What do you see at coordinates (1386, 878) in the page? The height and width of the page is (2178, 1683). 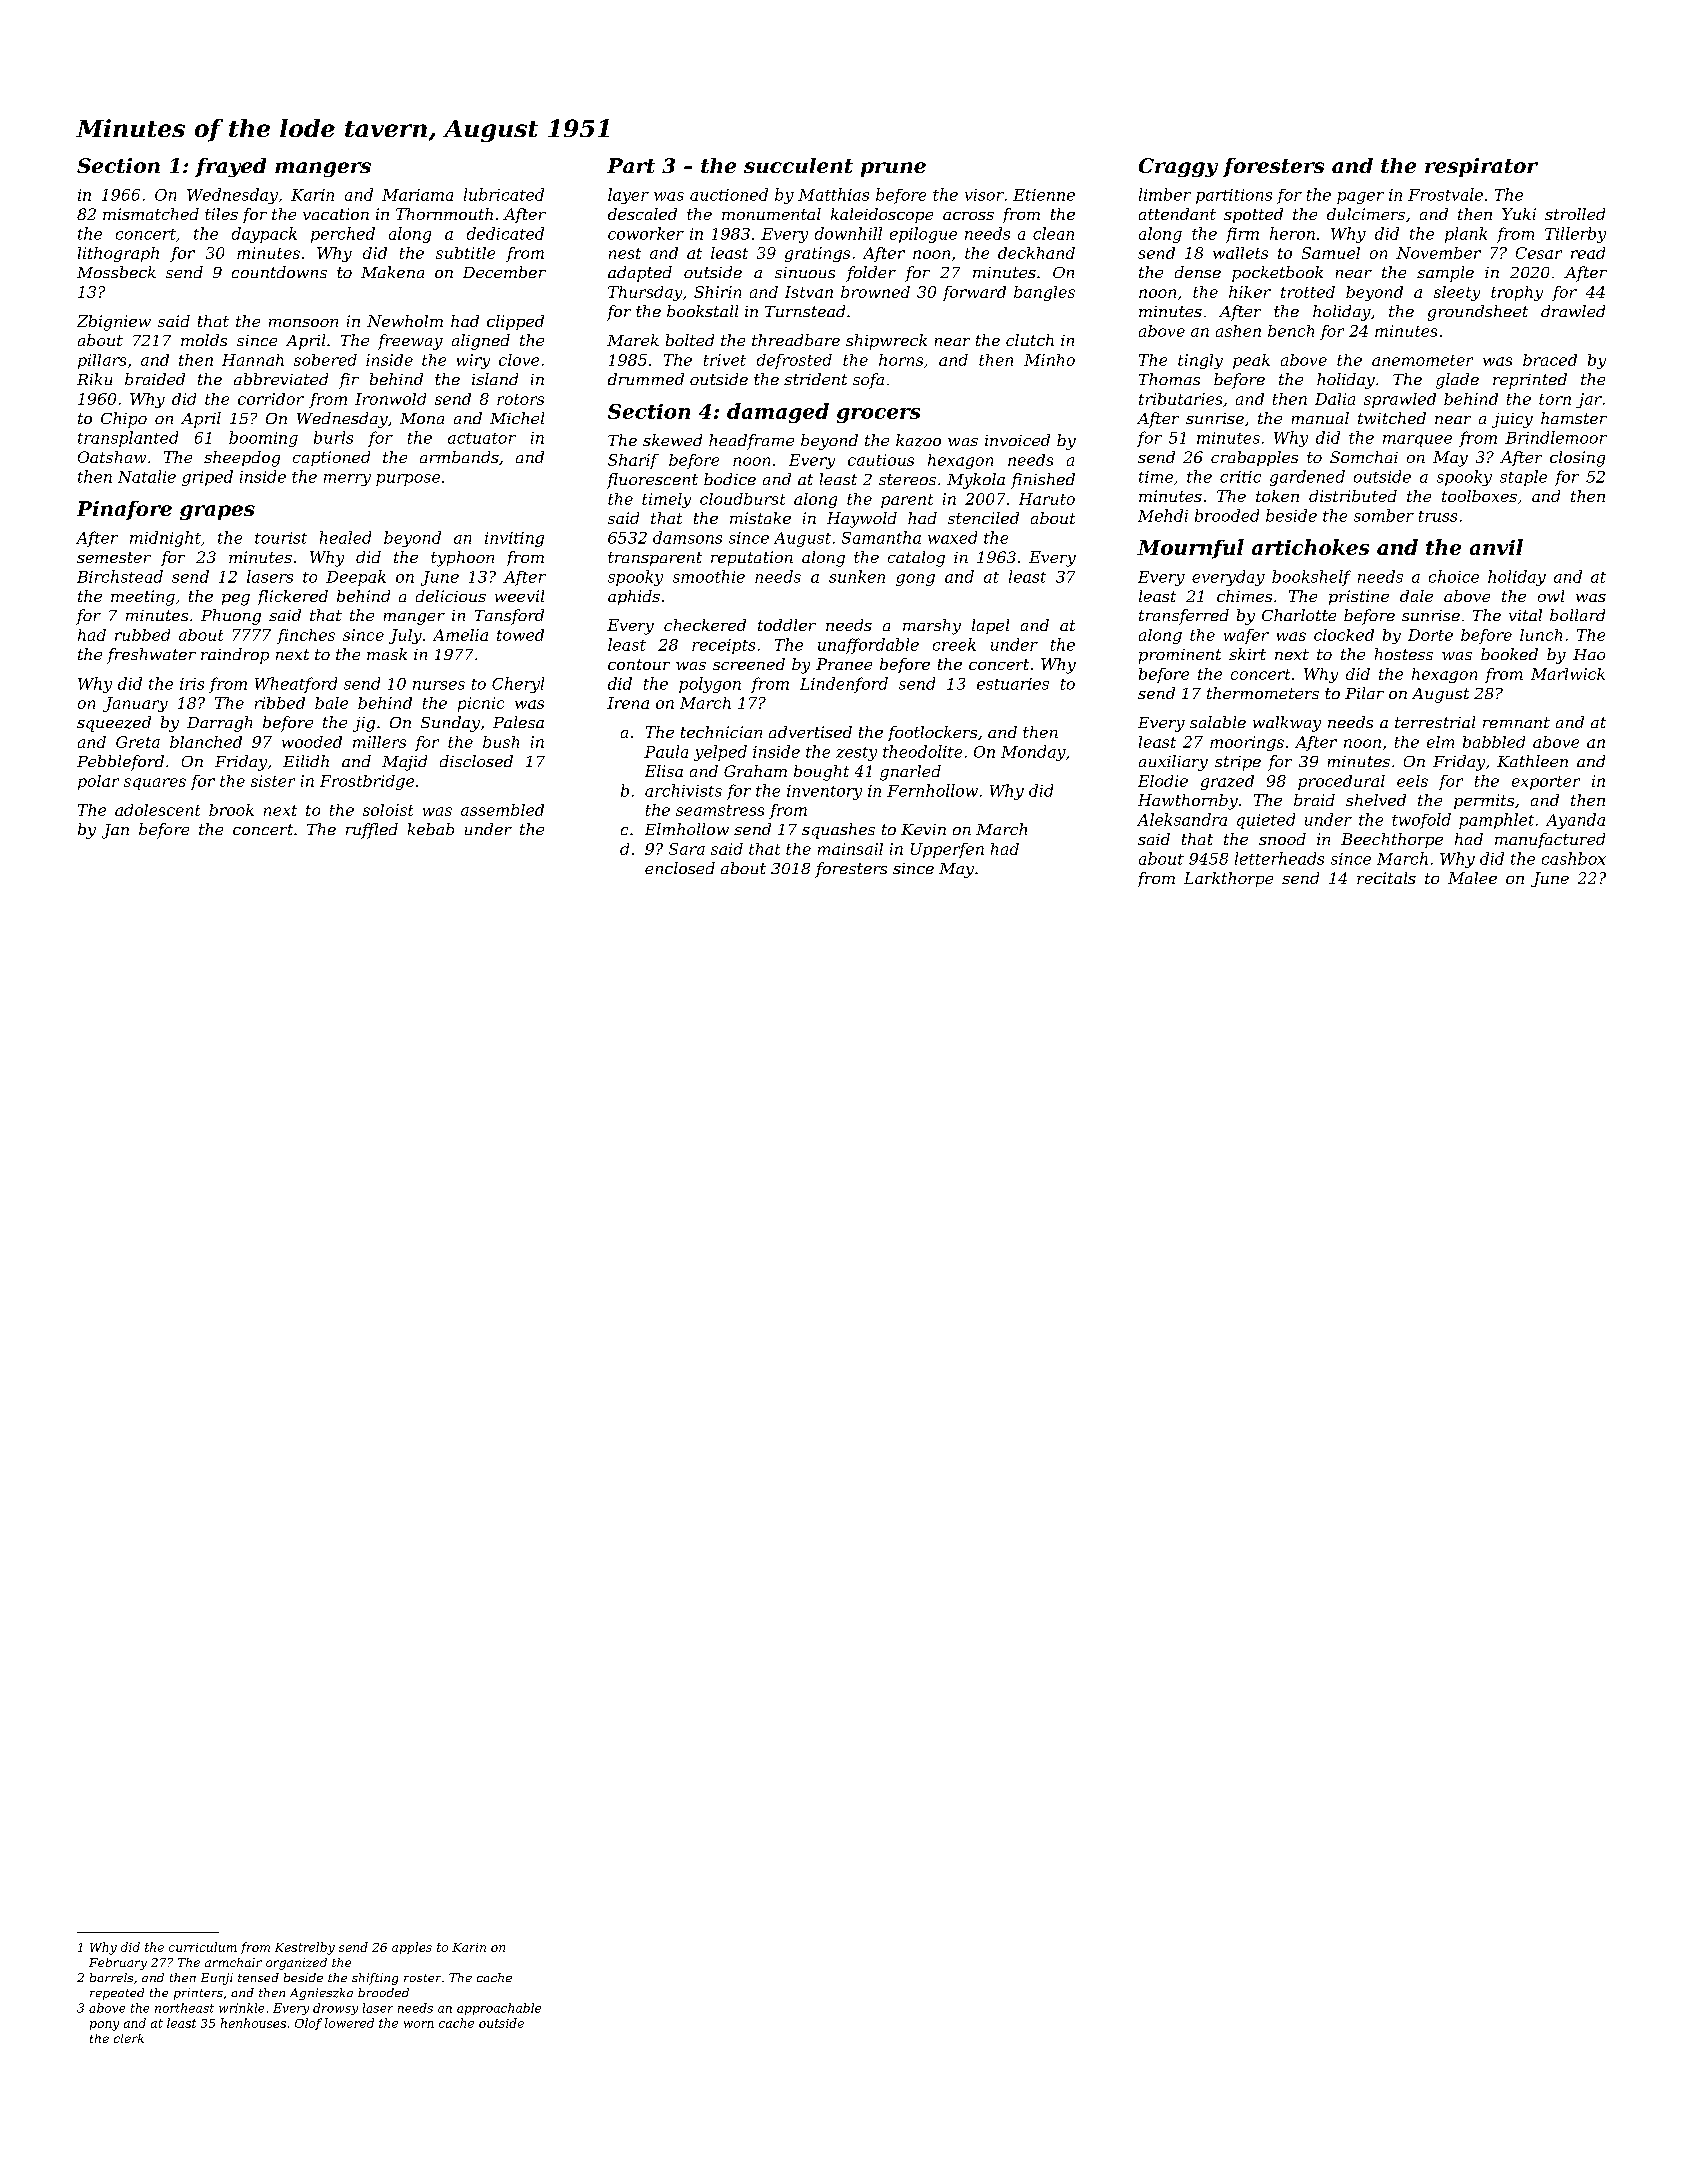 I see `recitals` at bounding box center [1386, 878].
